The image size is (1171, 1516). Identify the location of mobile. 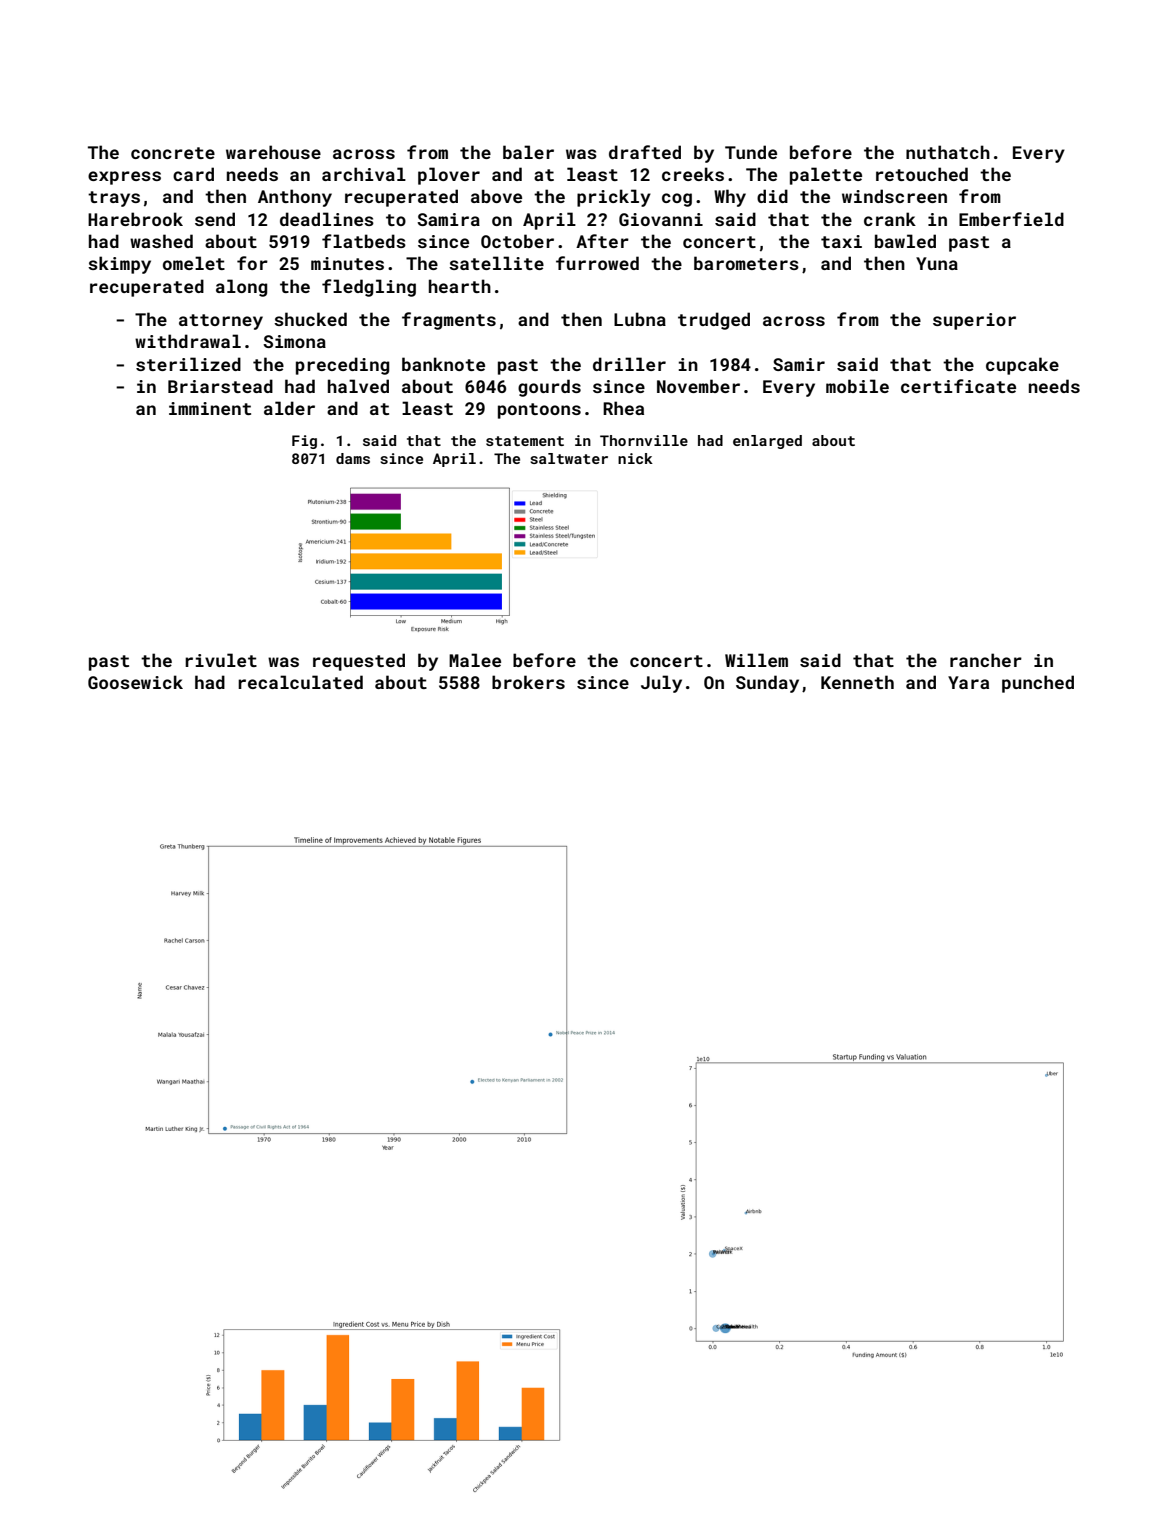
(857, 386).
